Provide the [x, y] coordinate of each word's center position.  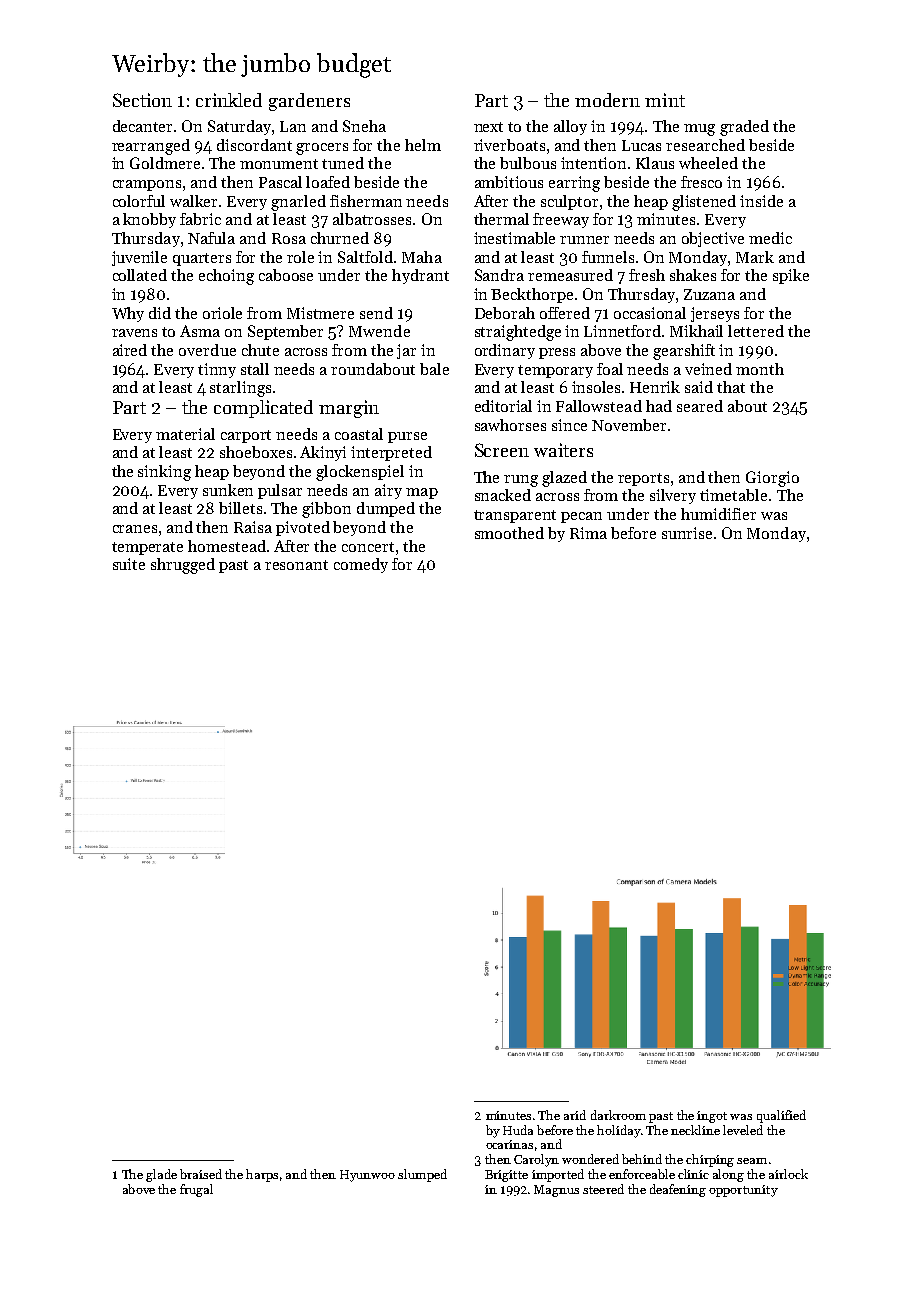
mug [699, 130]
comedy [361, 565]
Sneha [364, 126]
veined [708, 369]
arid [575, 1115]
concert [368, 547]
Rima [588, 533]
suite [129, 564]
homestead [227, 546]
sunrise [687, 533]
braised [201, 1174]
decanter [142, 126]
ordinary [505, 351]
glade [161, 1175]
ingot [712, 1117]
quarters [202, 259]
